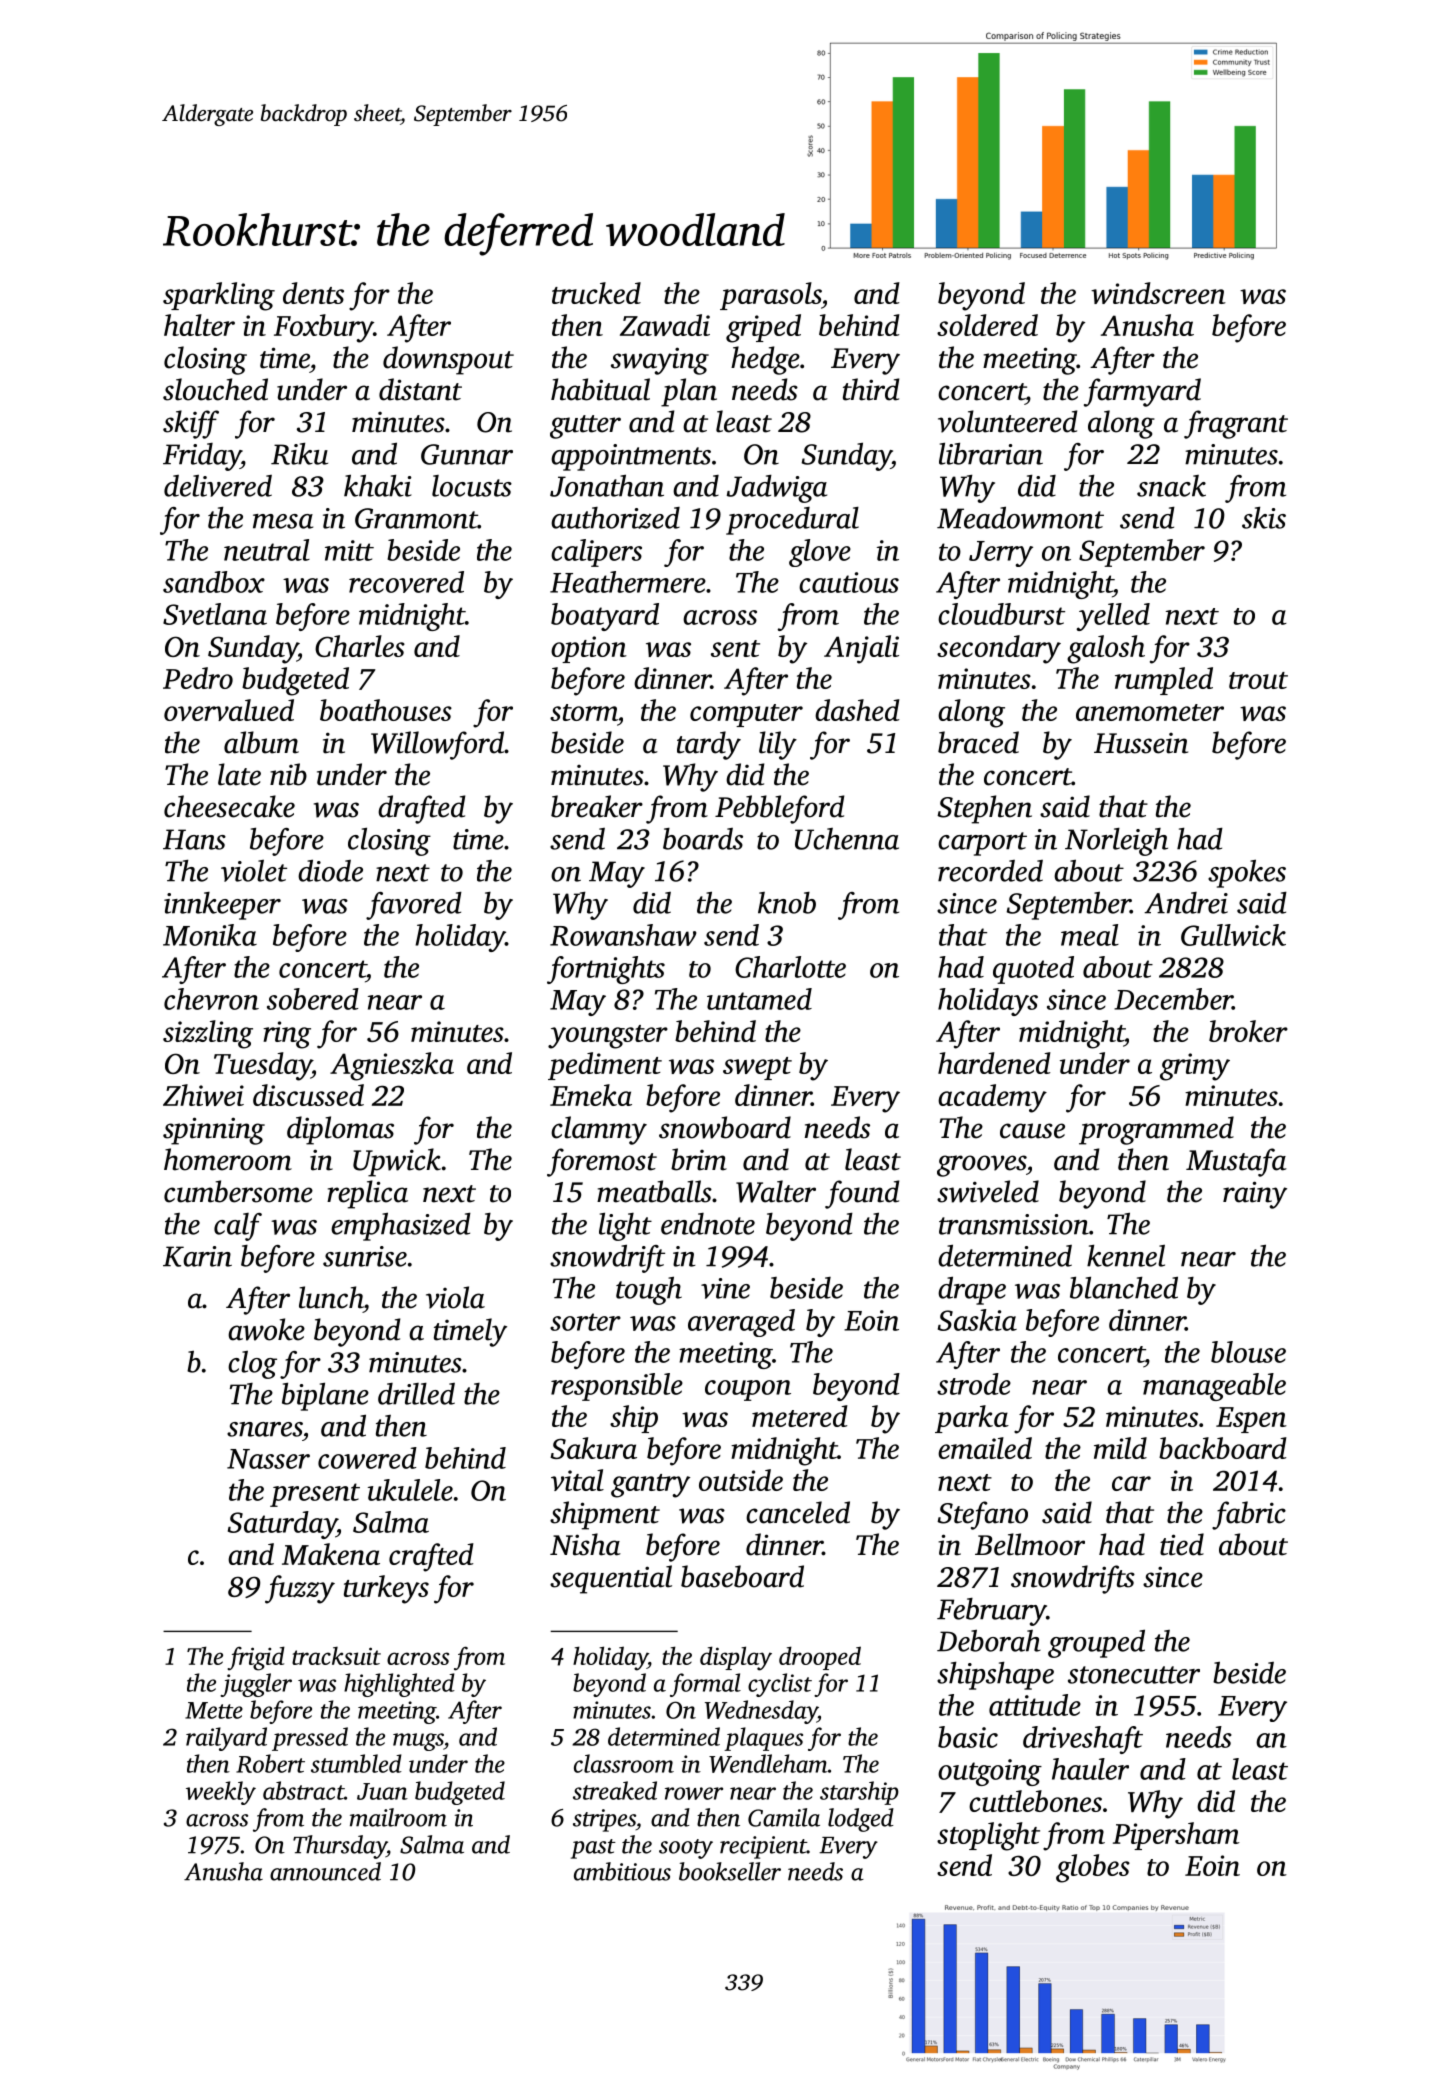 The height and width of the screenshot is (2100, 1450). Describe the element at coordinates (1236, 424) in the screenshot. I see `fragrant` at that location.
